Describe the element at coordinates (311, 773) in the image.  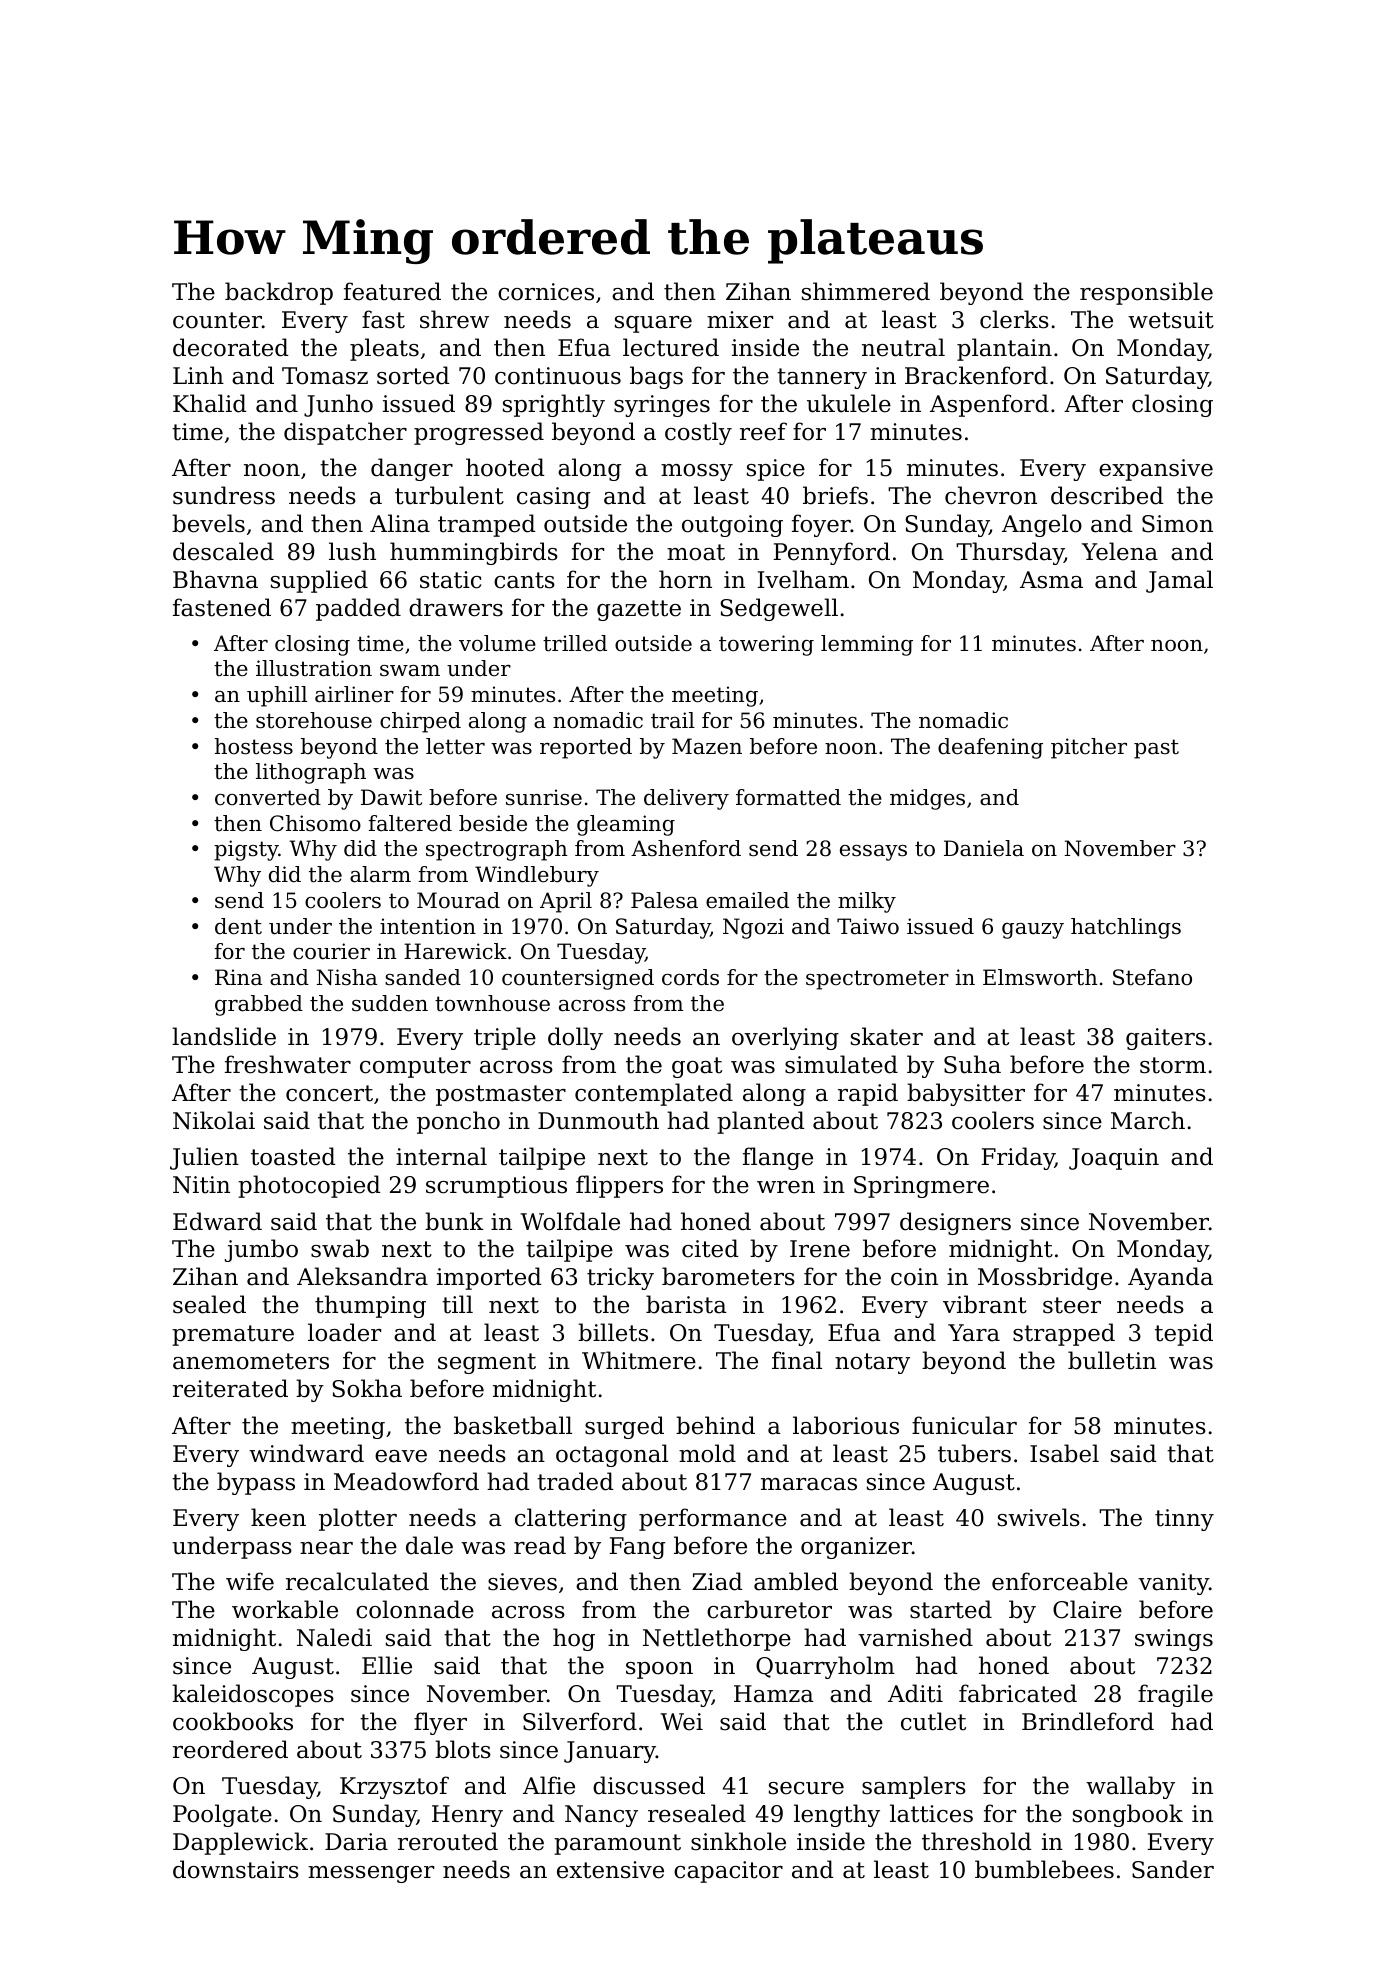
I see `lithograph` at that location.
